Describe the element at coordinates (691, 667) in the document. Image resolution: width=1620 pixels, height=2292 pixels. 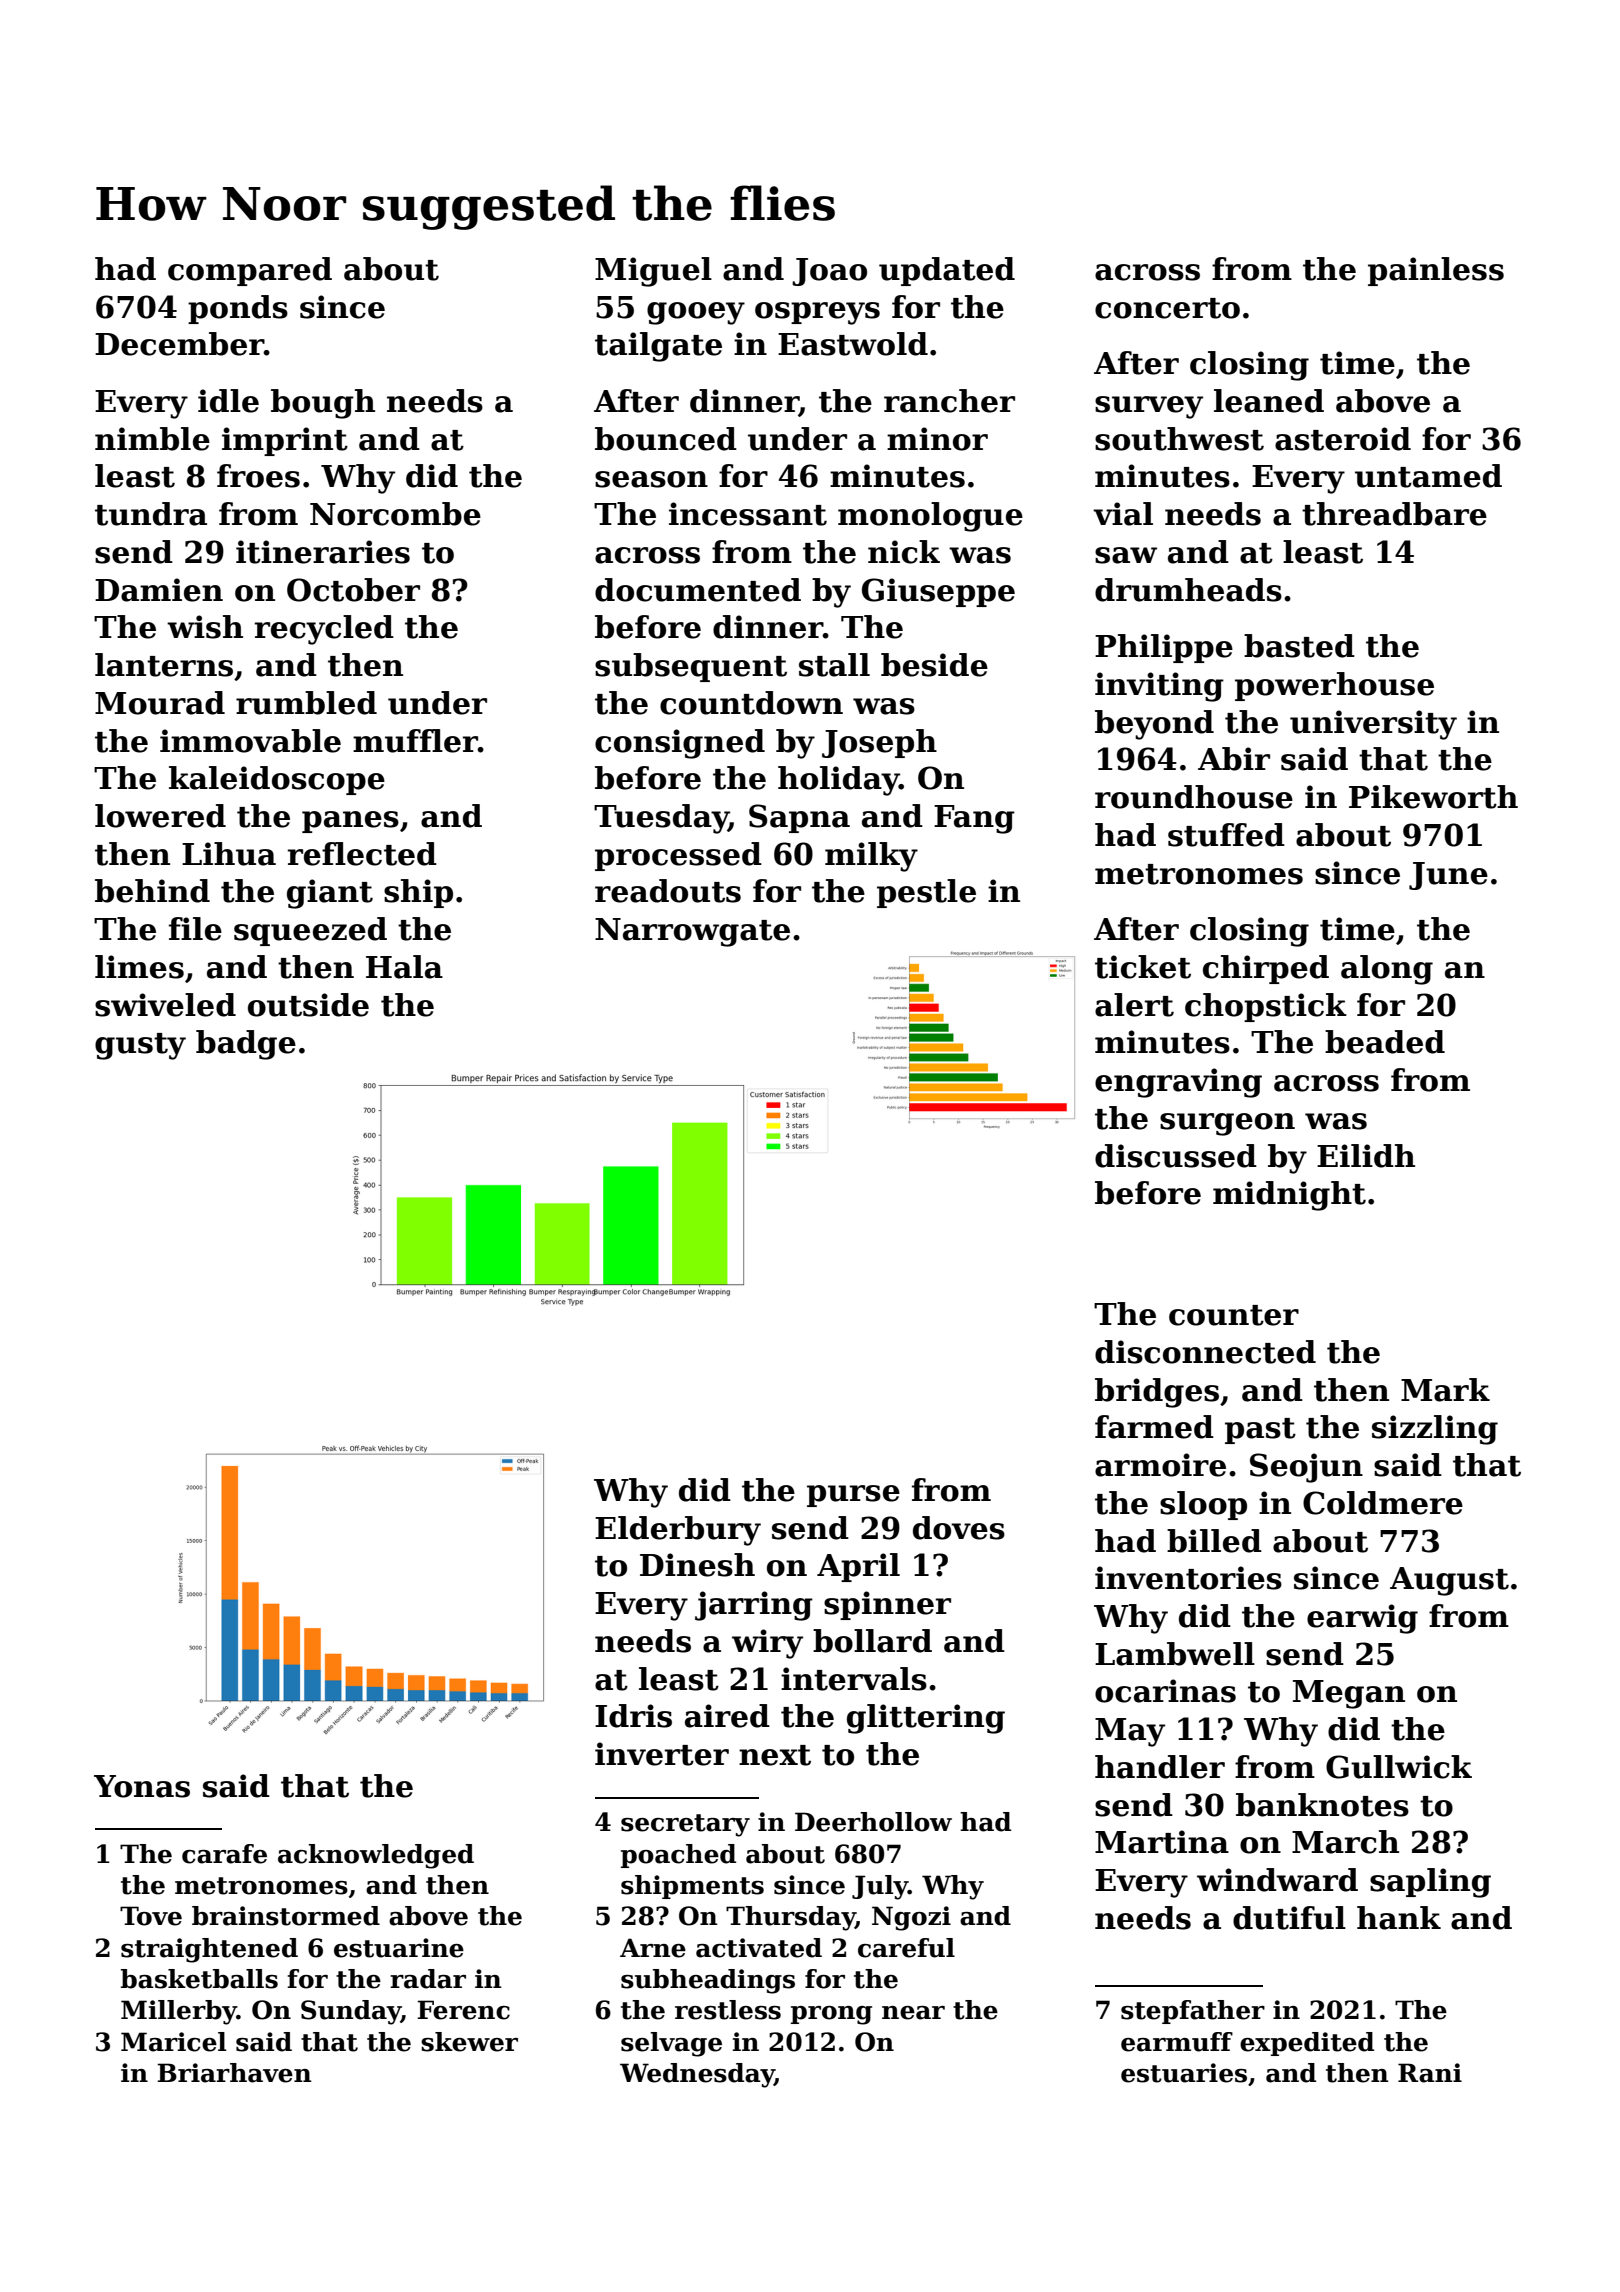
I see `subsequent` at that location.
